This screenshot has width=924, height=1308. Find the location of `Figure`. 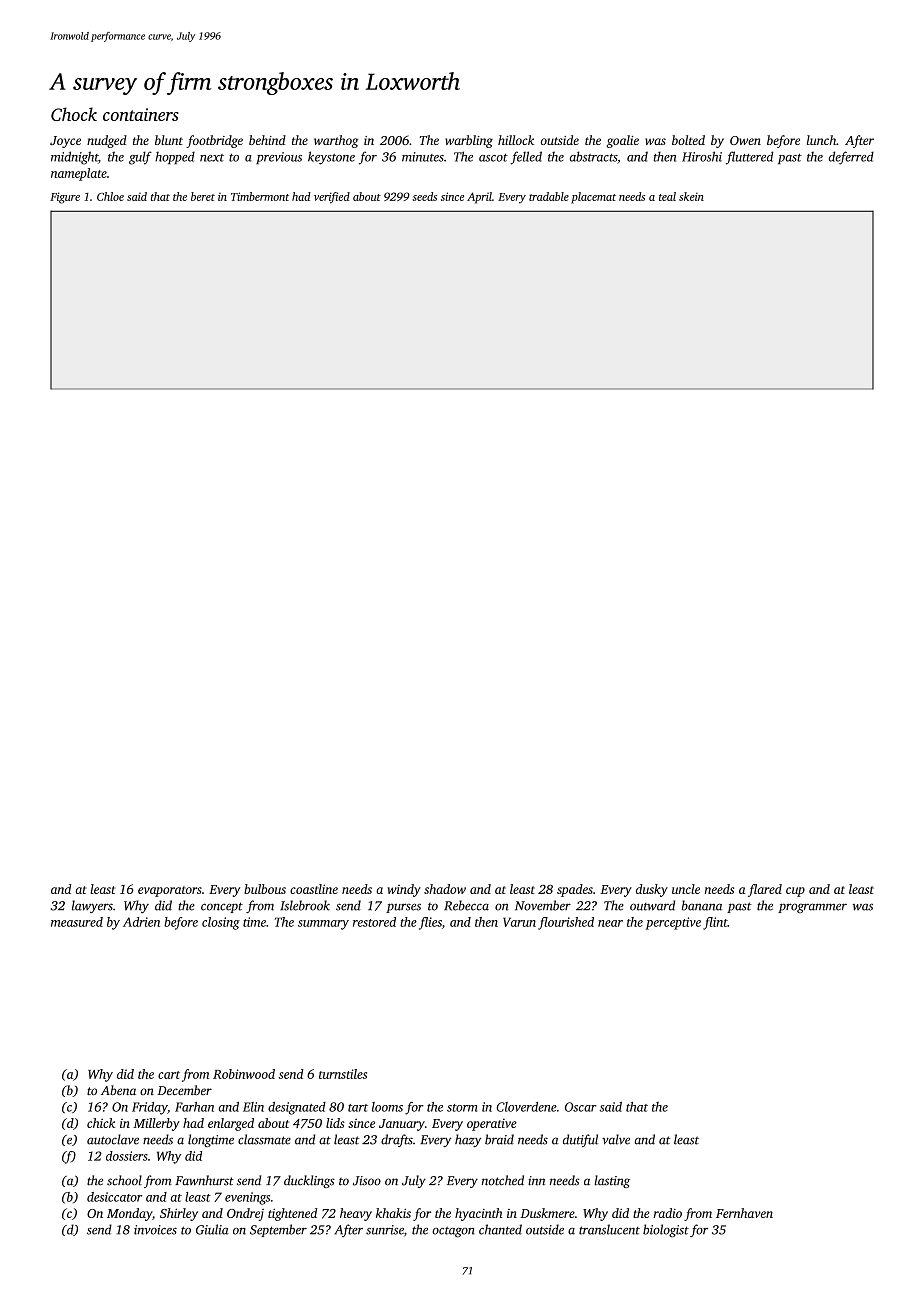

Figure is located at coordinates (65, 198).
